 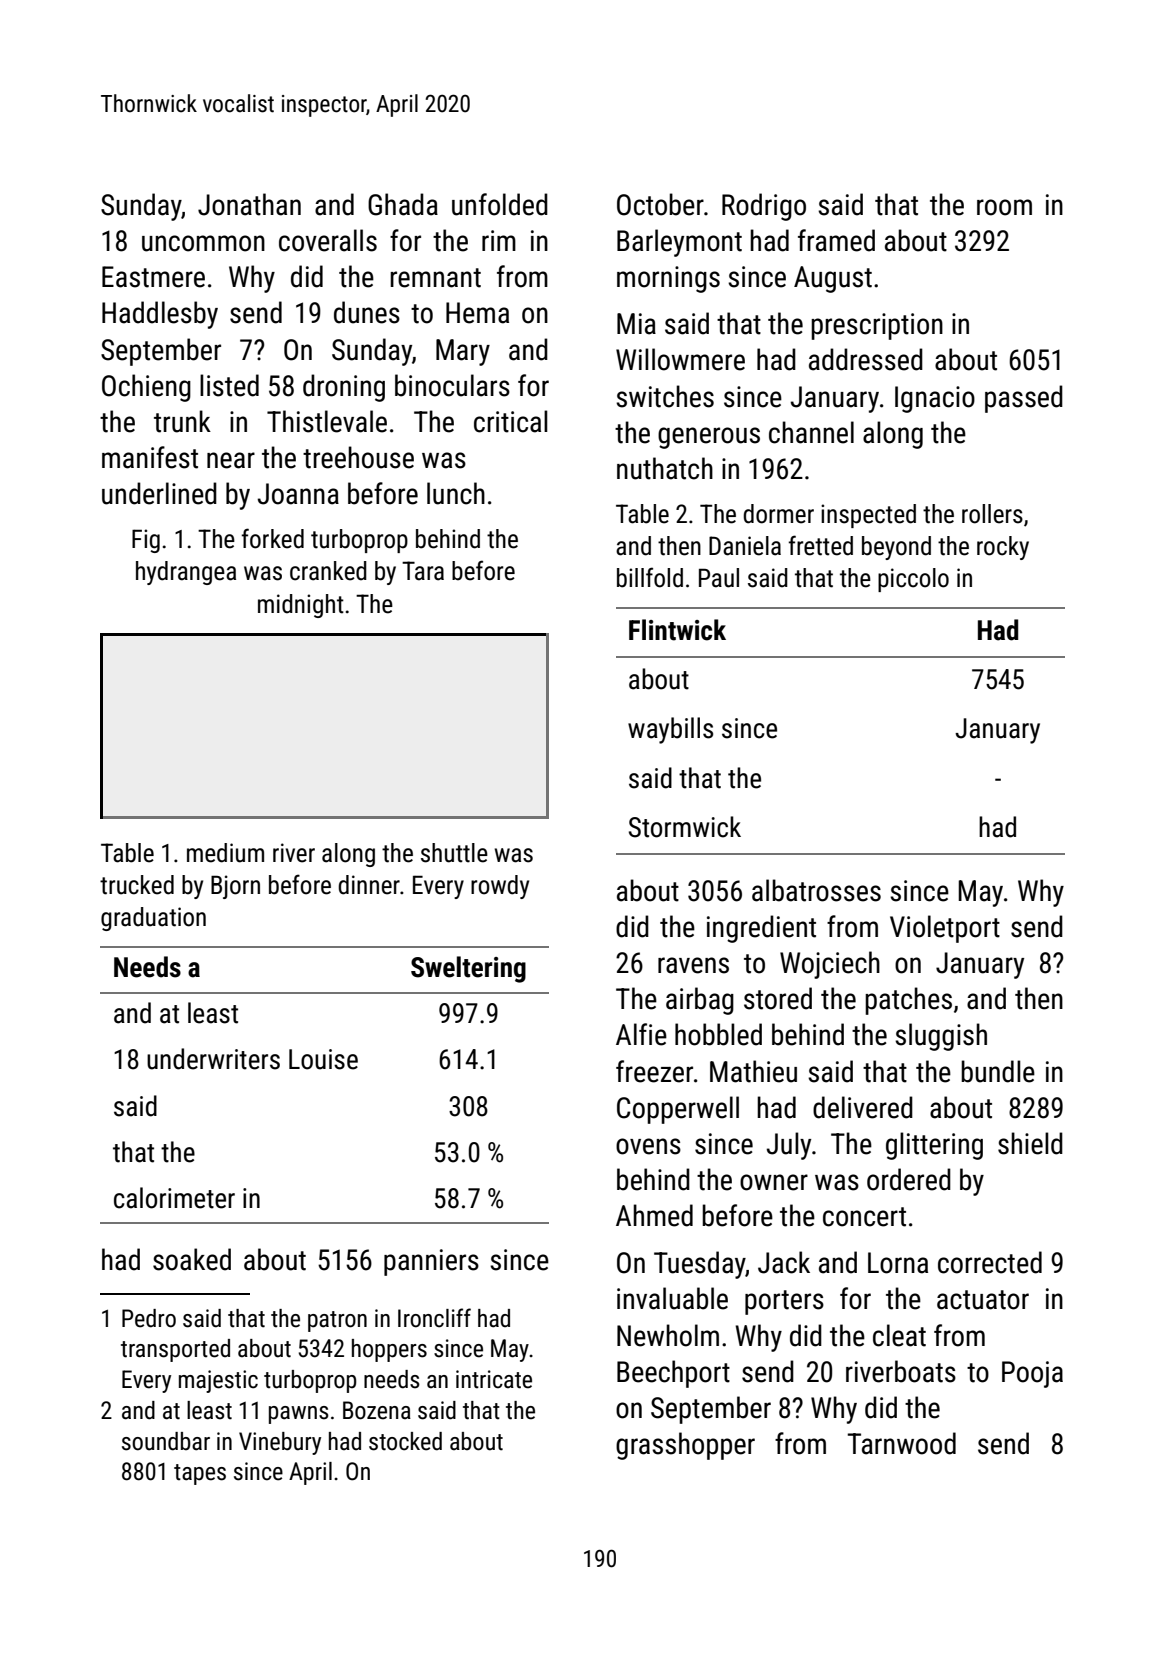 I want to click on albatrosses, so click(x=816, y=890).
